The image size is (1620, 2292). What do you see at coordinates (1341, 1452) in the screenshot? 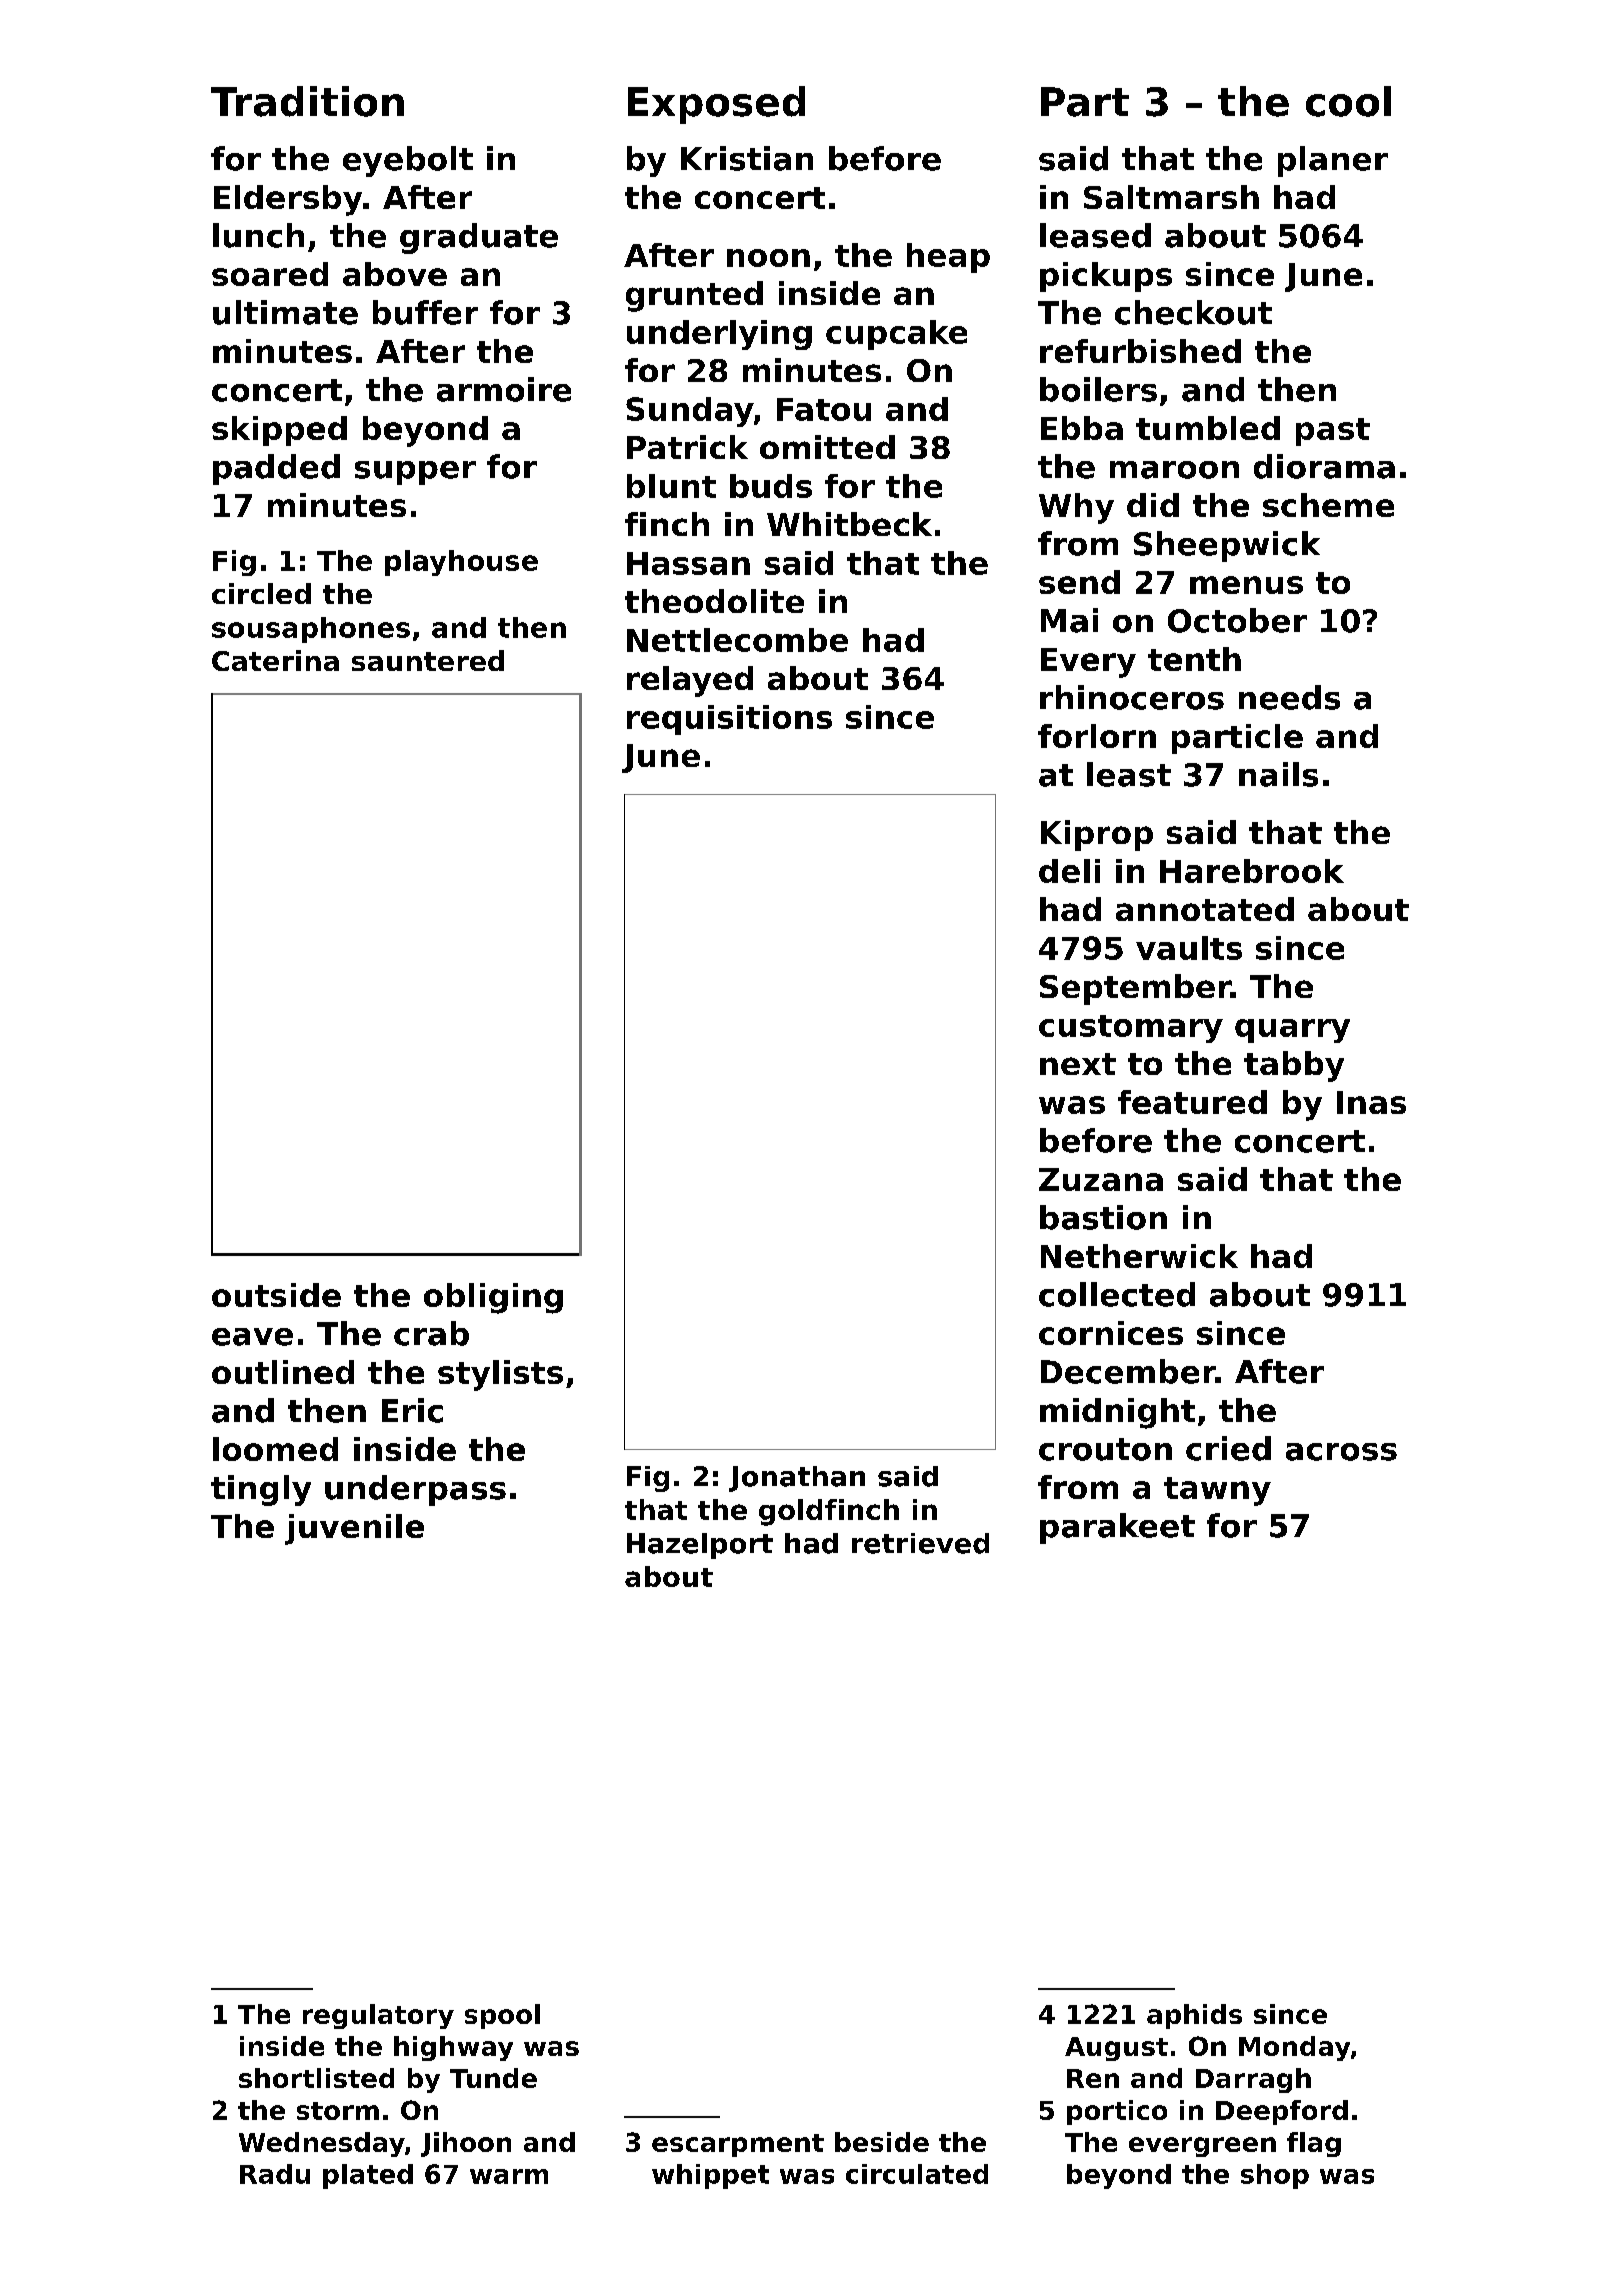
I see `across` at bounding box center [1341, 1452].
